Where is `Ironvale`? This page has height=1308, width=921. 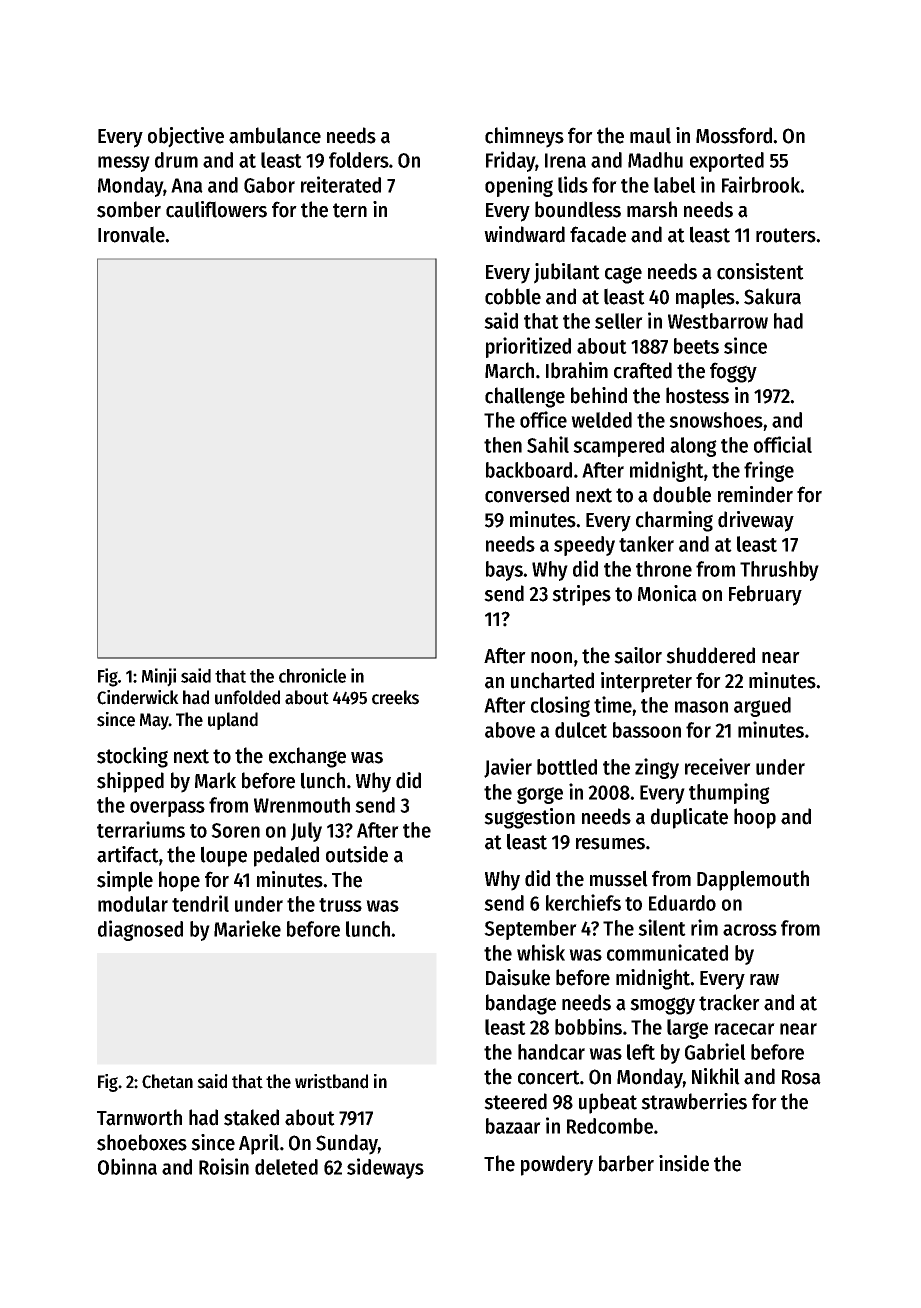 Ironvale is located at coordinates (131, 234).
